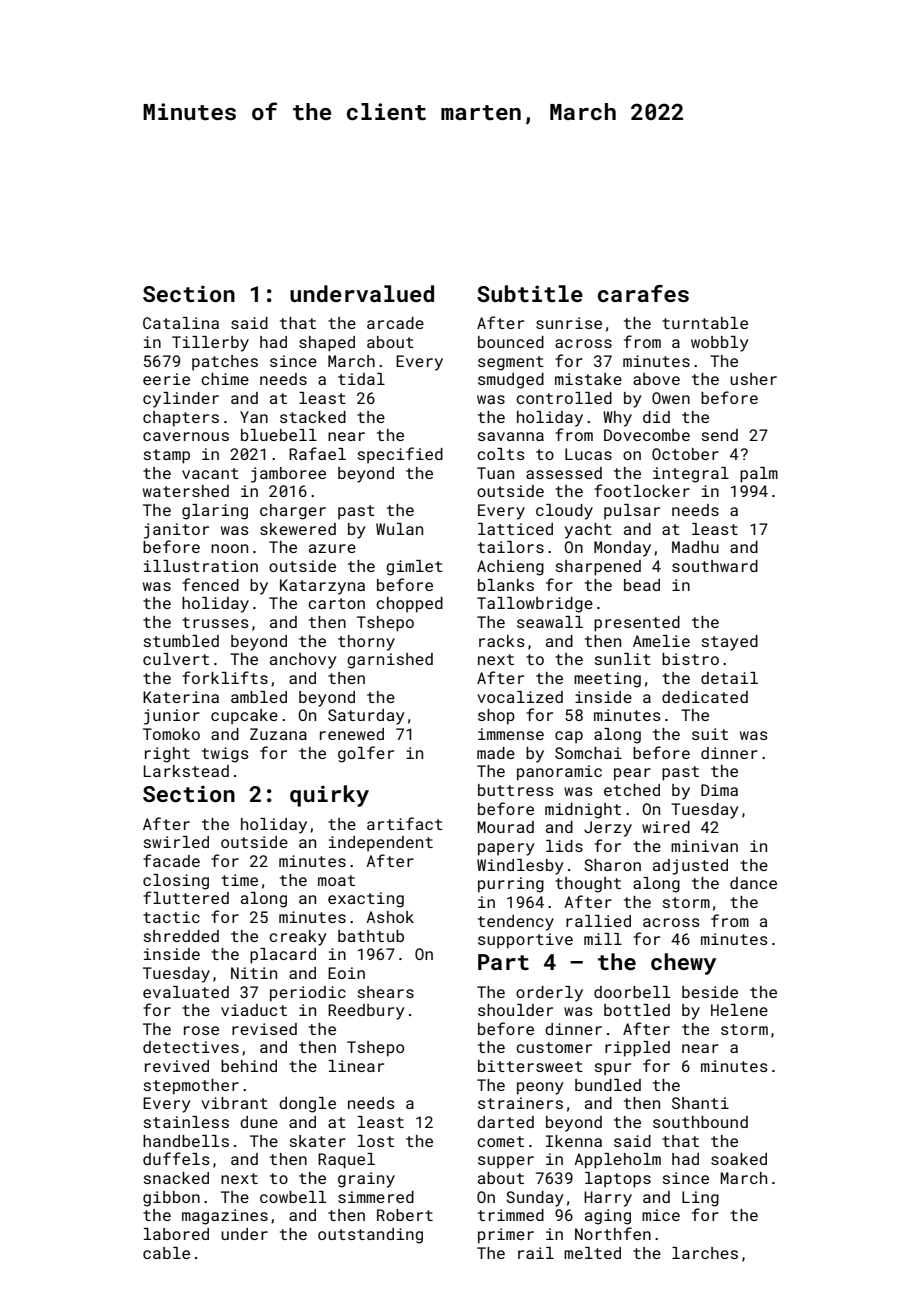 The height and width of the document is (1314, 924). Describe the element at coordinates (642, 585) in the document. I see `bead` at that location.
